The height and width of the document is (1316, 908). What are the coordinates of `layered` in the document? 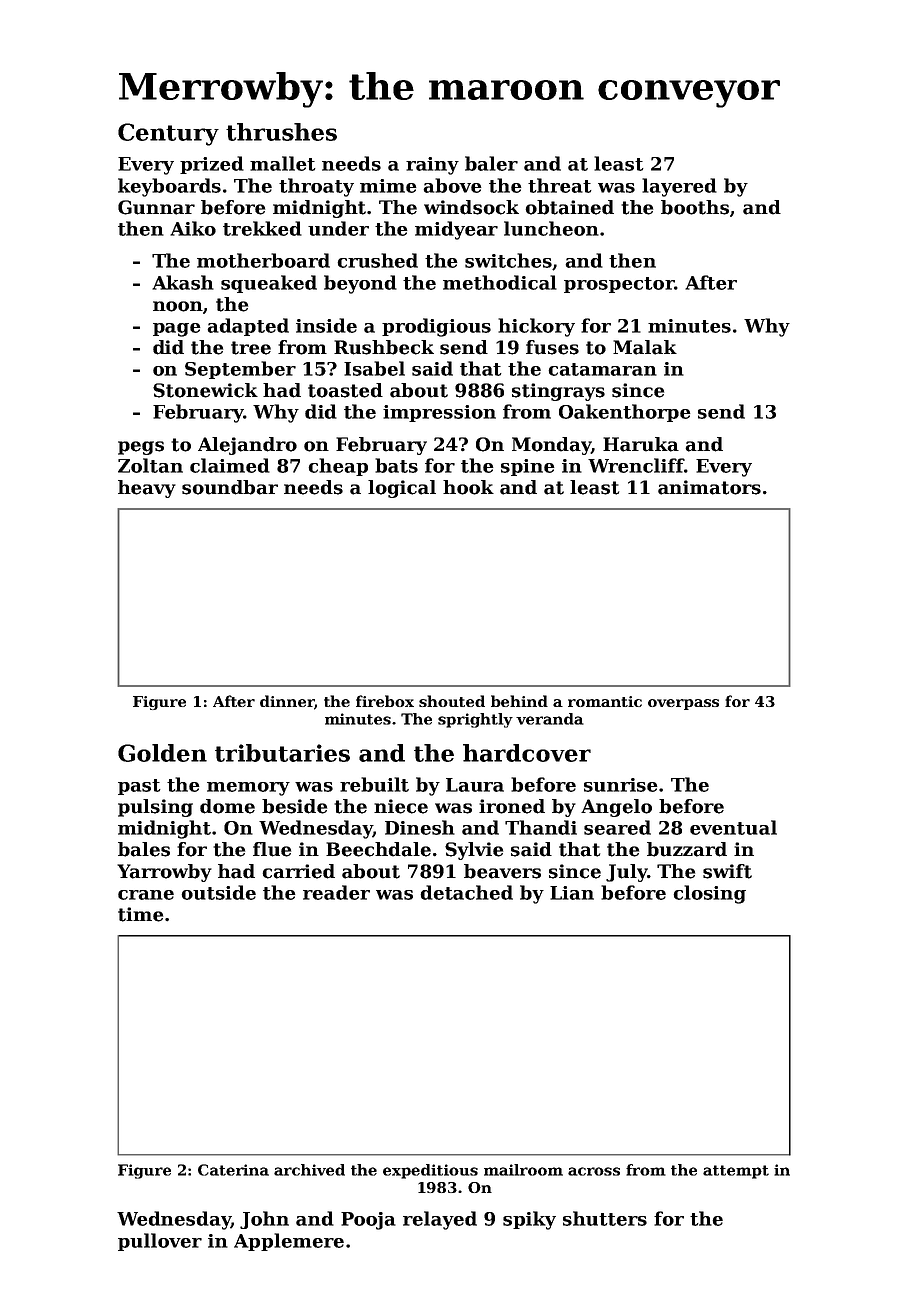 It's located at (679, 187).
